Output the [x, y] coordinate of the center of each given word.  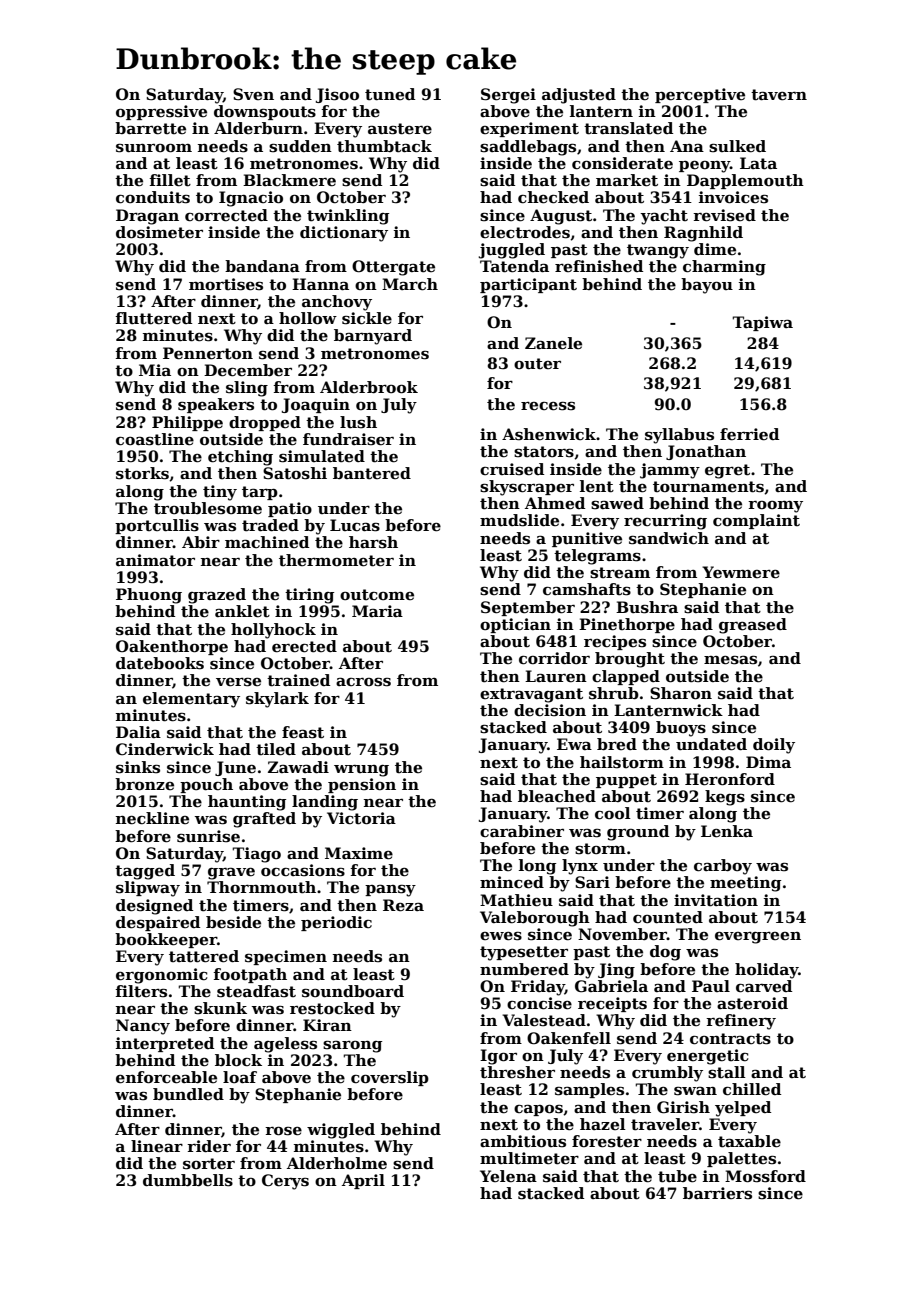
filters [141, 991]
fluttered [153, 318]
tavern [779, 95]
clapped [626, 677]
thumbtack [384, 146]
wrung [361, 771]
